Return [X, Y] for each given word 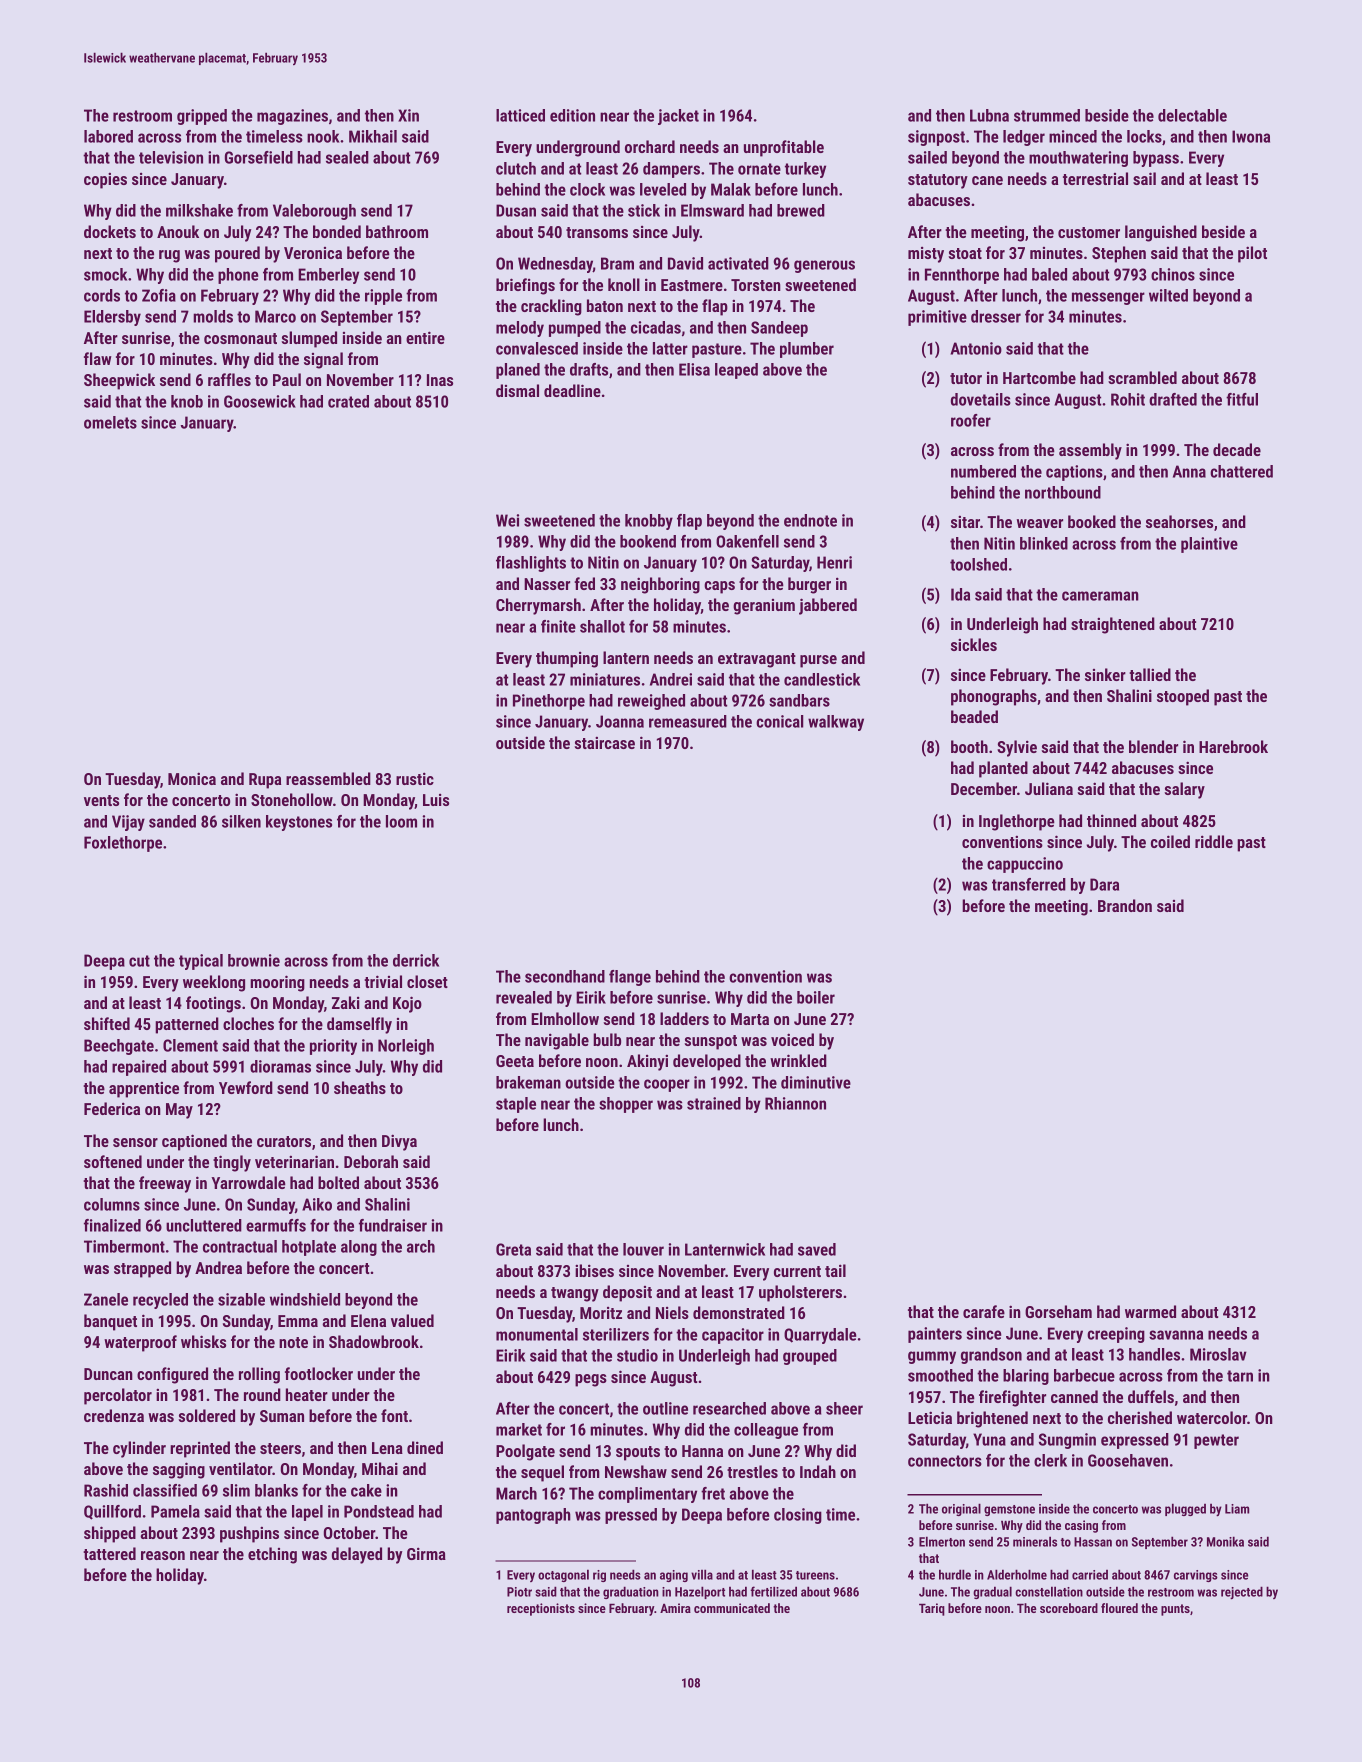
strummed [1047, 115]
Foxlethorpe [123, 844]
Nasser [547, 584]
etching [272, 1555]
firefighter [1012, 1398]
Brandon [1125, 905]
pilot [1252, 254]
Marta [750, 1019]
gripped [202, 117]
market [519, 1429]
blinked [1044, 543]
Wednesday [555, 265]
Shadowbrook [374, 1341]
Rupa [265, 781]
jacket [678, 117]
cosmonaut [240, 338]
